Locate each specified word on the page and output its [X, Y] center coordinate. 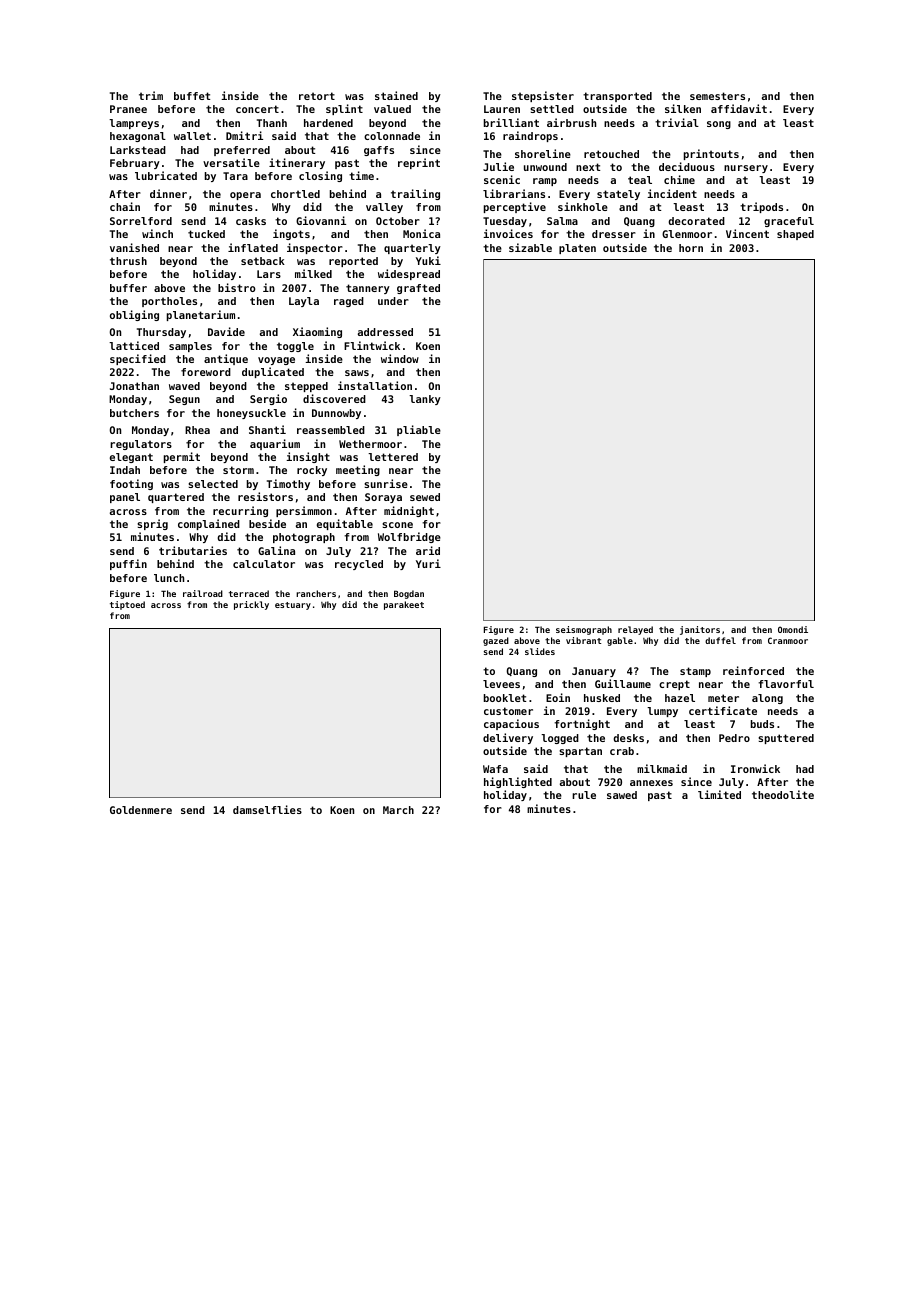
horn [691, 248]
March [398, 810]
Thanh [272, 123]
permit [182, 457]
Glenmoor [687, 234]
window [400, 358]
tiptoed [127, 605]
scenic [502, 179]
